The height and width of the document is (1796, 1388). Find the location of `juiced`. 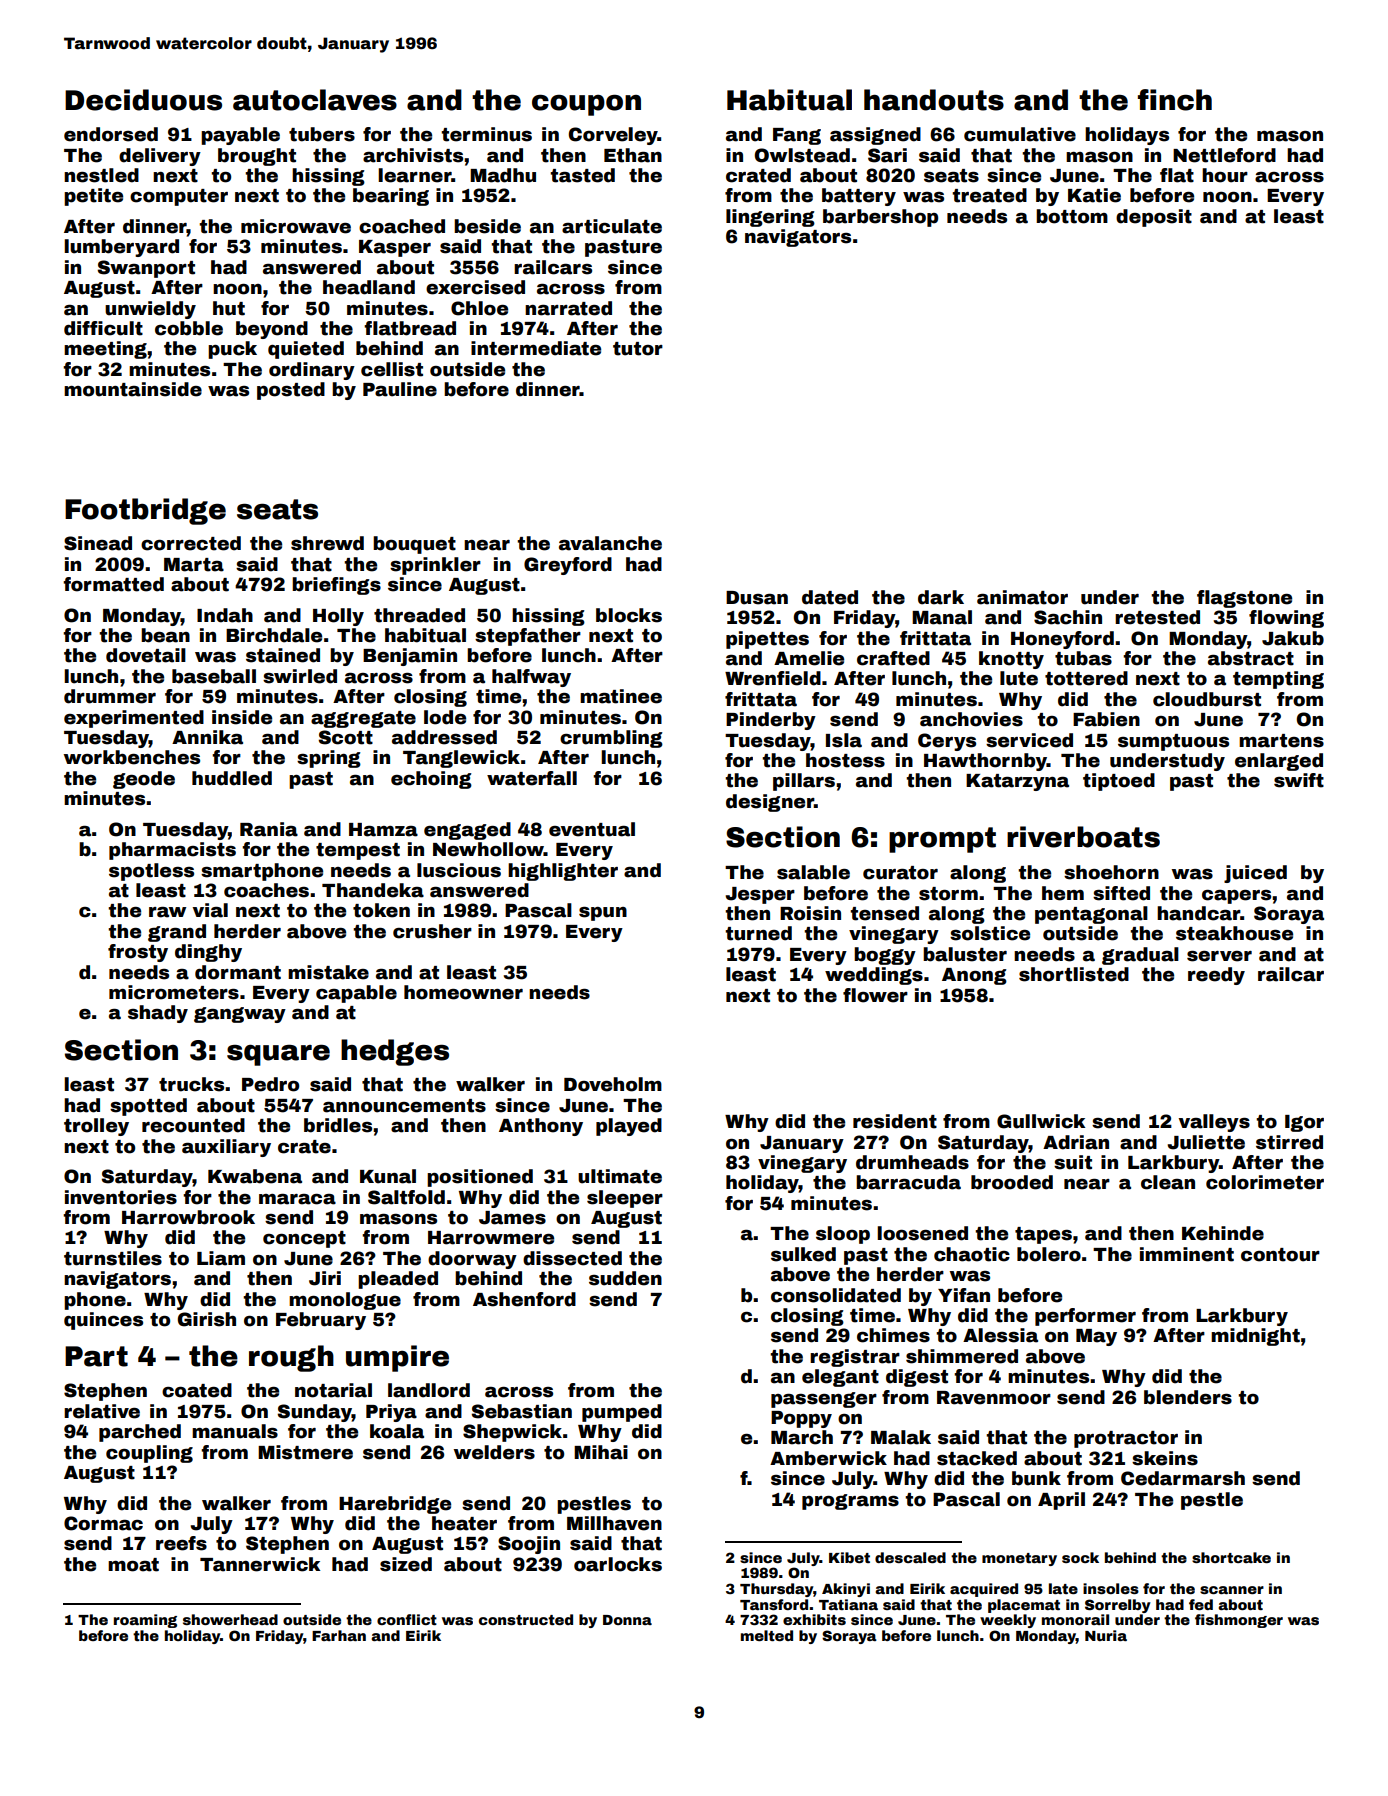

juiced is located at coordinates (1255, 874).
